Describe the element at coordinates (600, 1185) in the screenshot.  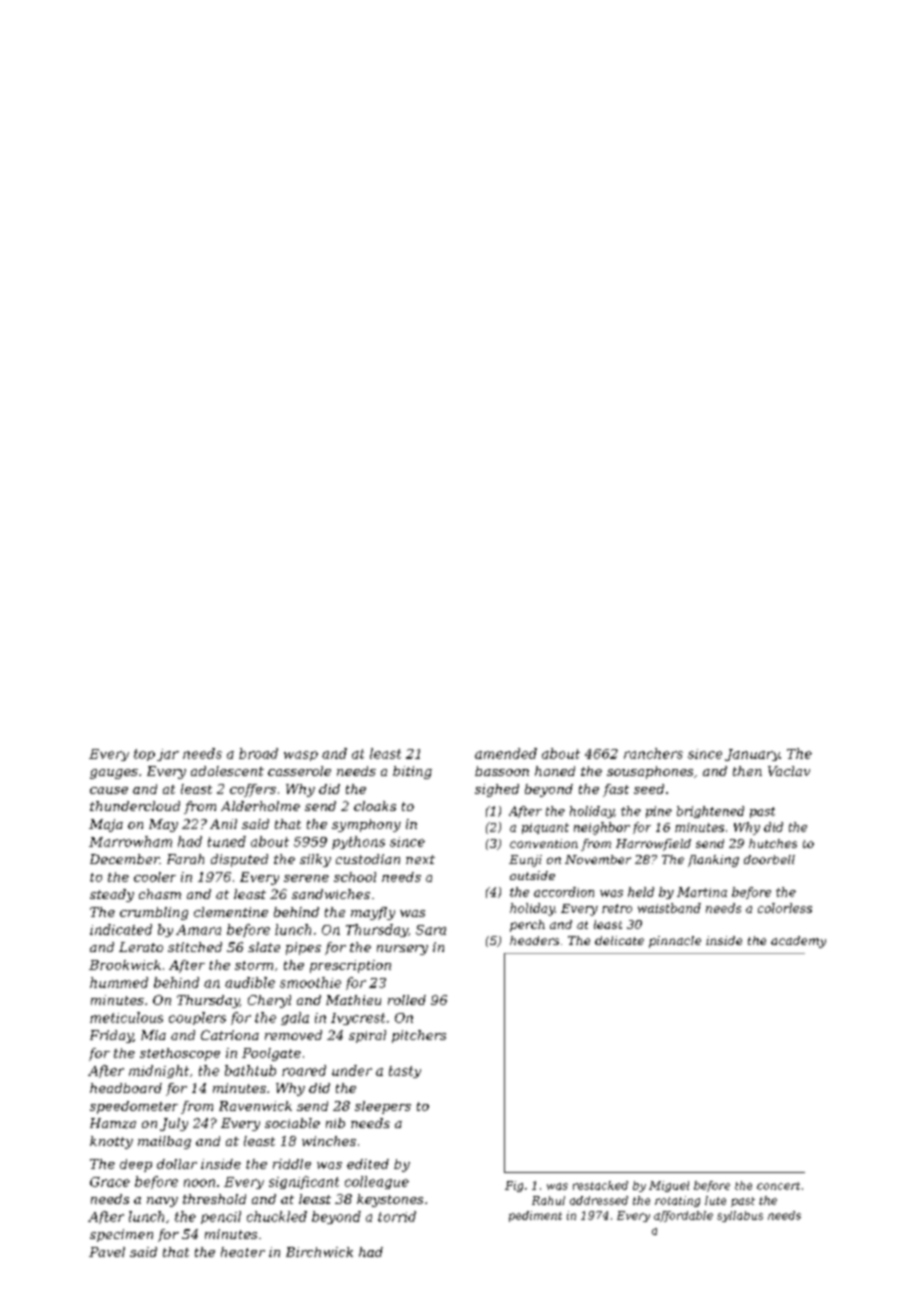
I see `restacked` at that location.
